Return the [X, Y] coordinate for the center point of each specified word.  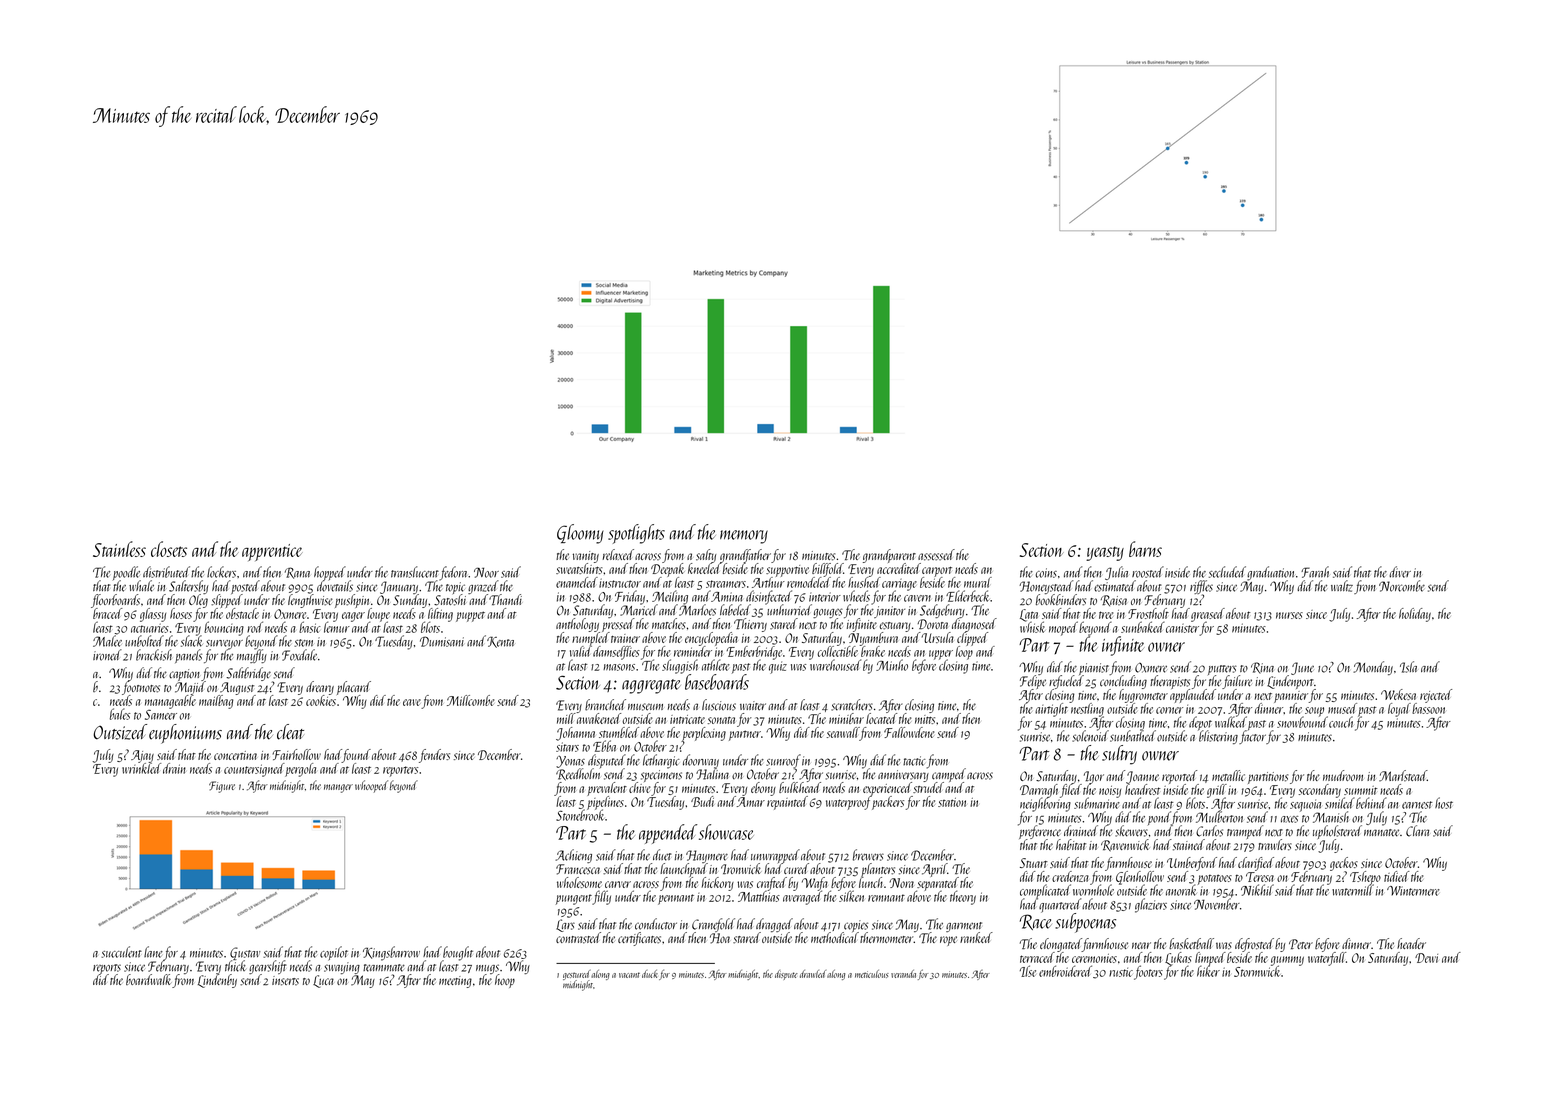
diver [1400, 572]
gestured [576, 975]
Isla [1408, 667]
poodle [127, 573]
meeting [455, 982]
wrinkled [141, 768]
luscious [719, 705]
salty [706, 556]
